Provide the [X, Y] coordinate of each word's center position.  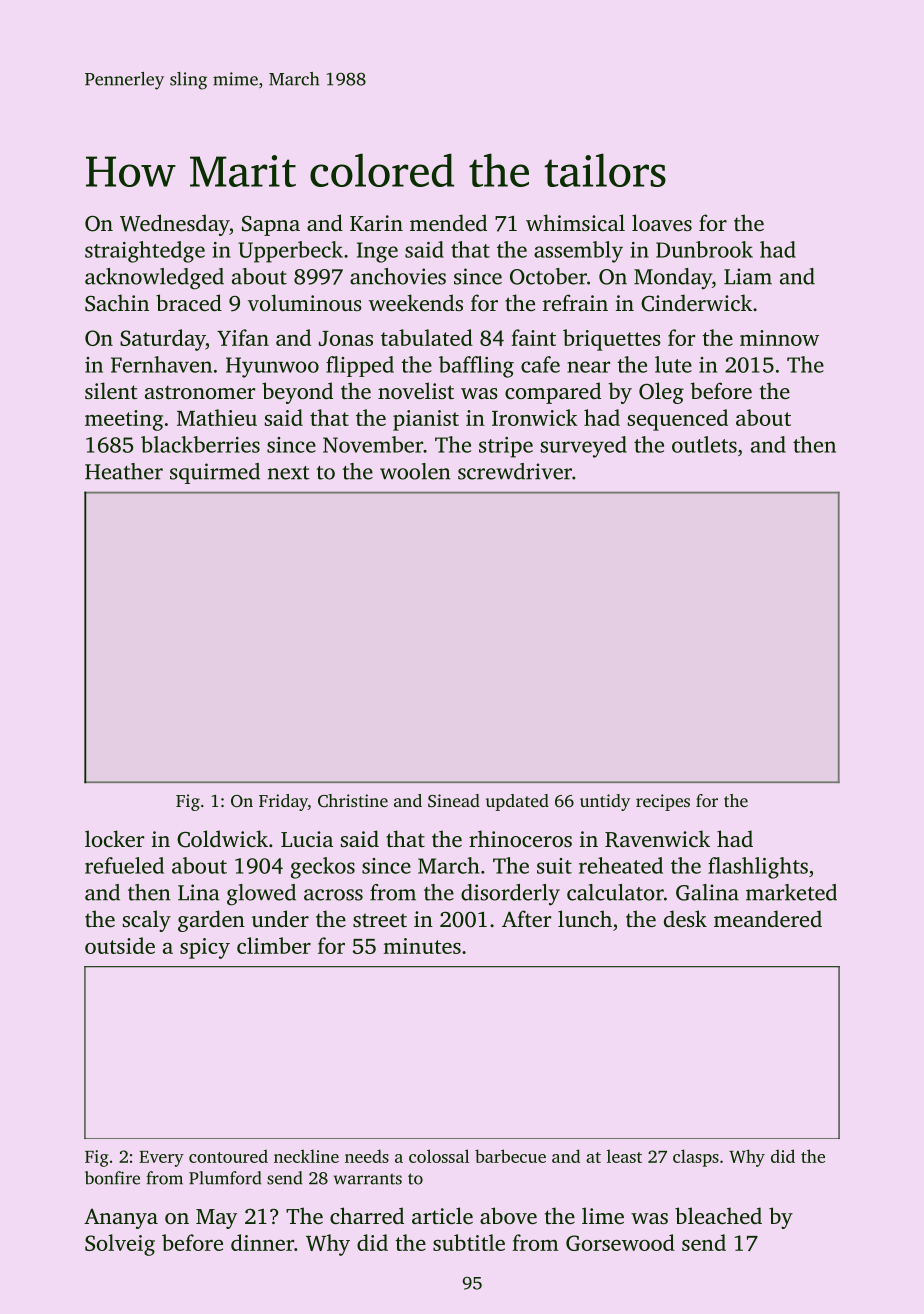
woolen [415, 471]
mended [448, 222]
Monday [673, 279]
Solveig [120, 1245]
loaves [662, 222]
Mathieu [217, 417]
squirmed [215, 473]
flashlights [758, 868]
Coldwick [222, 839]
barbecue [510, 1156]
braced [189, 302]
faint [533, 337]
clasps [696, 1158]
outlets [704, 444]
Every [161, 1159]
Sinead [454, 801]
